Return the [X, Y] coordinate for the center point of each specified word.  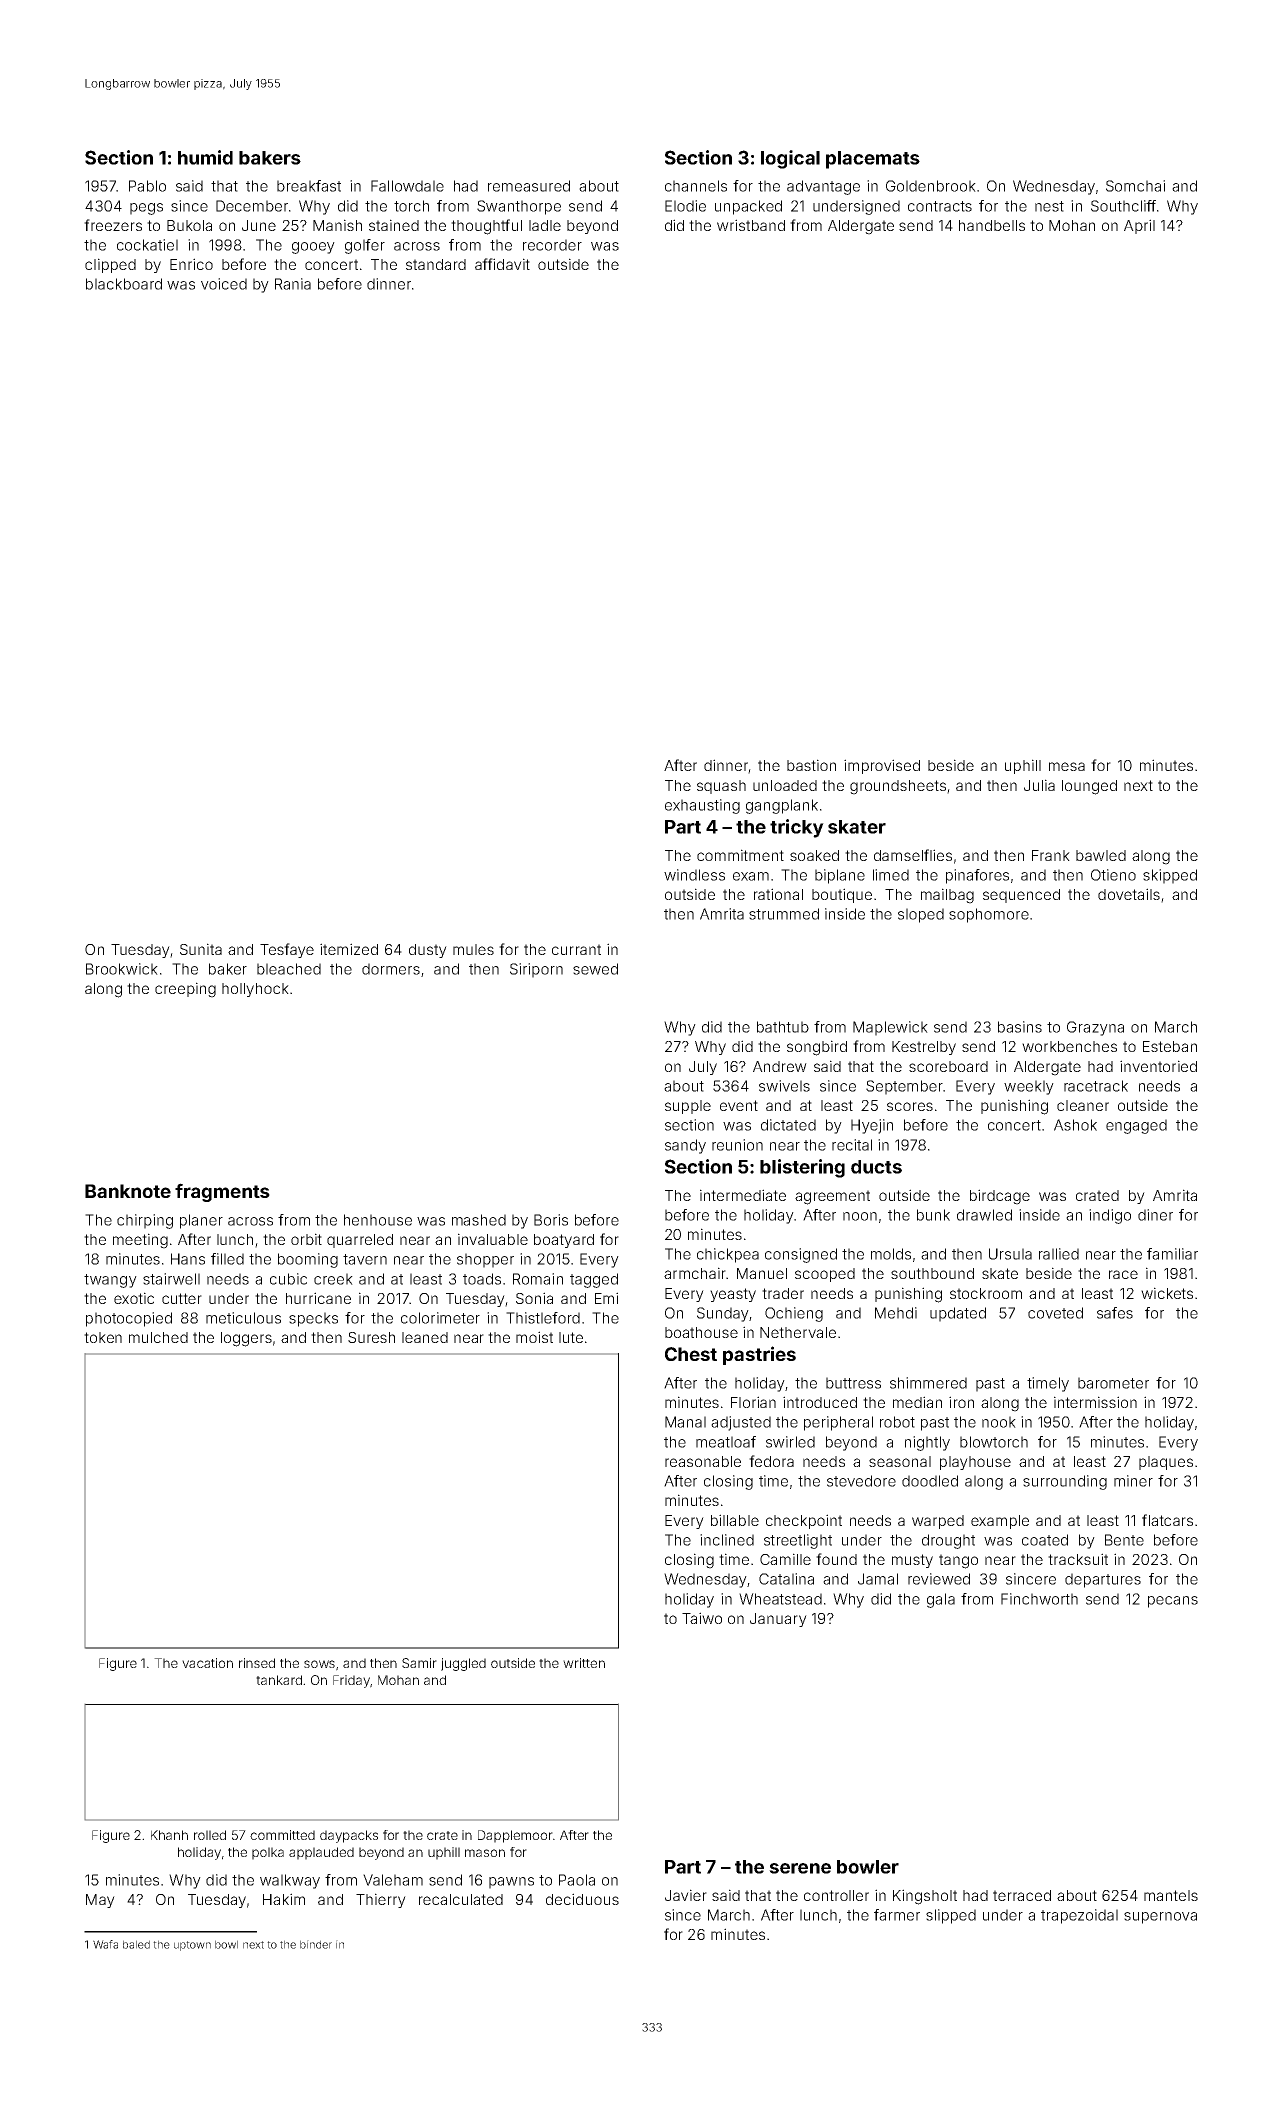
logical [790, 159]
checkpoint [804, 1521]
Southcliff [1123, 206]
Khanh [169, 1835]
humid [205, 157]
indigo [1110, 1216]
